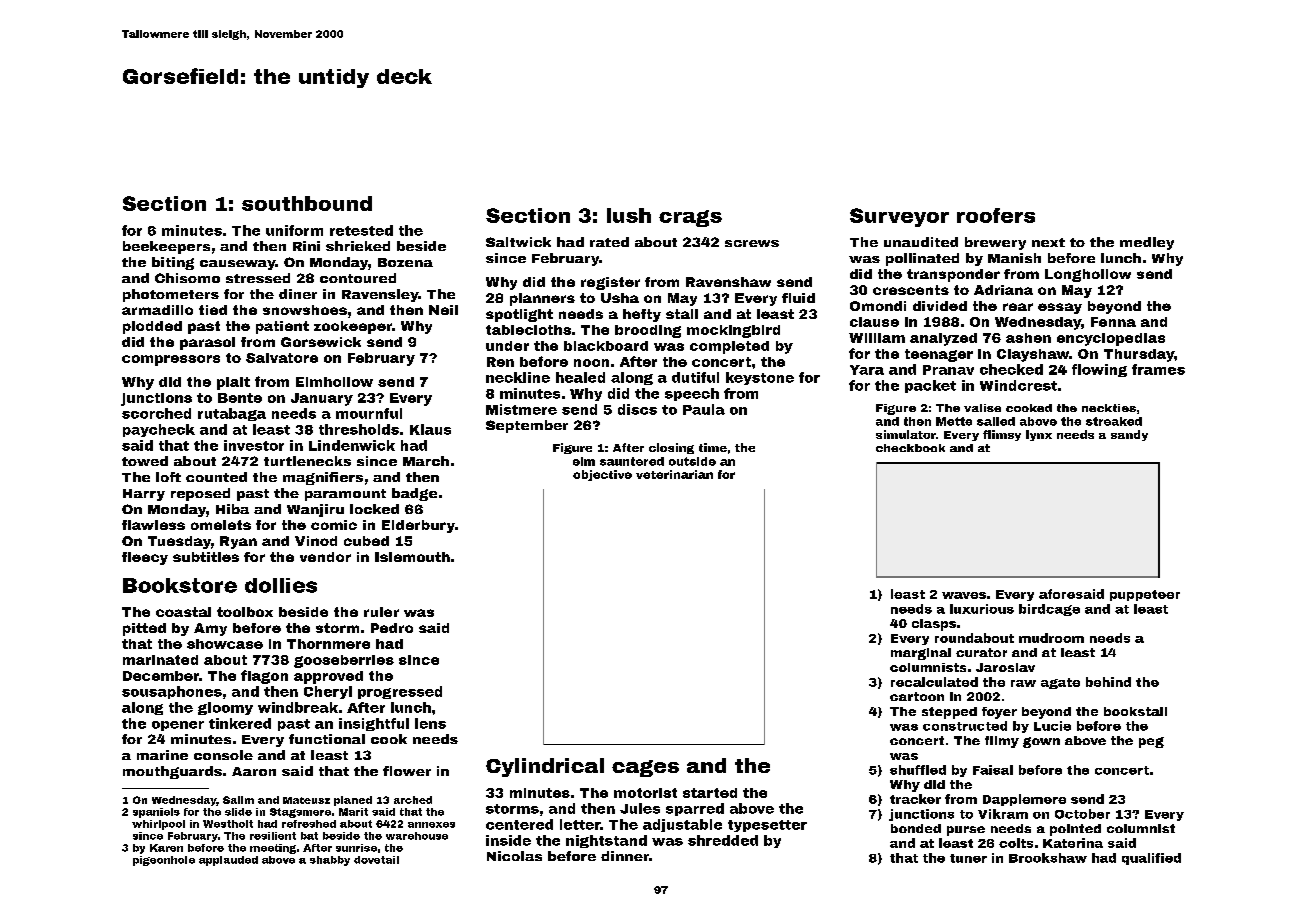 The height and width of the screenshot is (924, 1308). What do you see at coordinates (1145, 595) in the screenshot?
I see `puppeteer` at bounding box center [1145, 595].
